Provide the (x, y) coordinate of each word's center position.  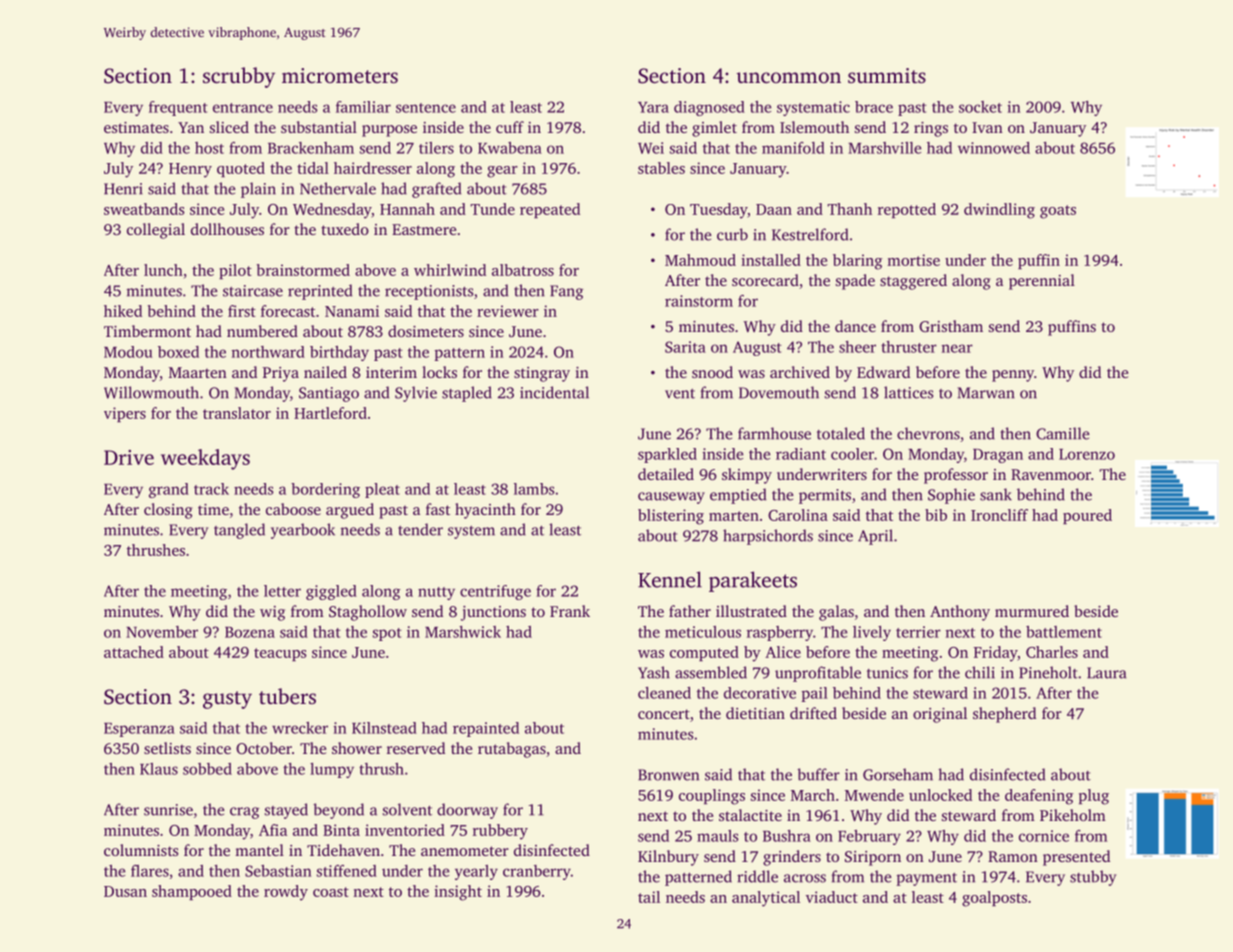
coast (331, 892)
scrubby (239, 77)
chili (980, 672)
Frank (570, 611)
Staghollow (368, 613)
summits (887, 75)
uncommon (789, 77)
